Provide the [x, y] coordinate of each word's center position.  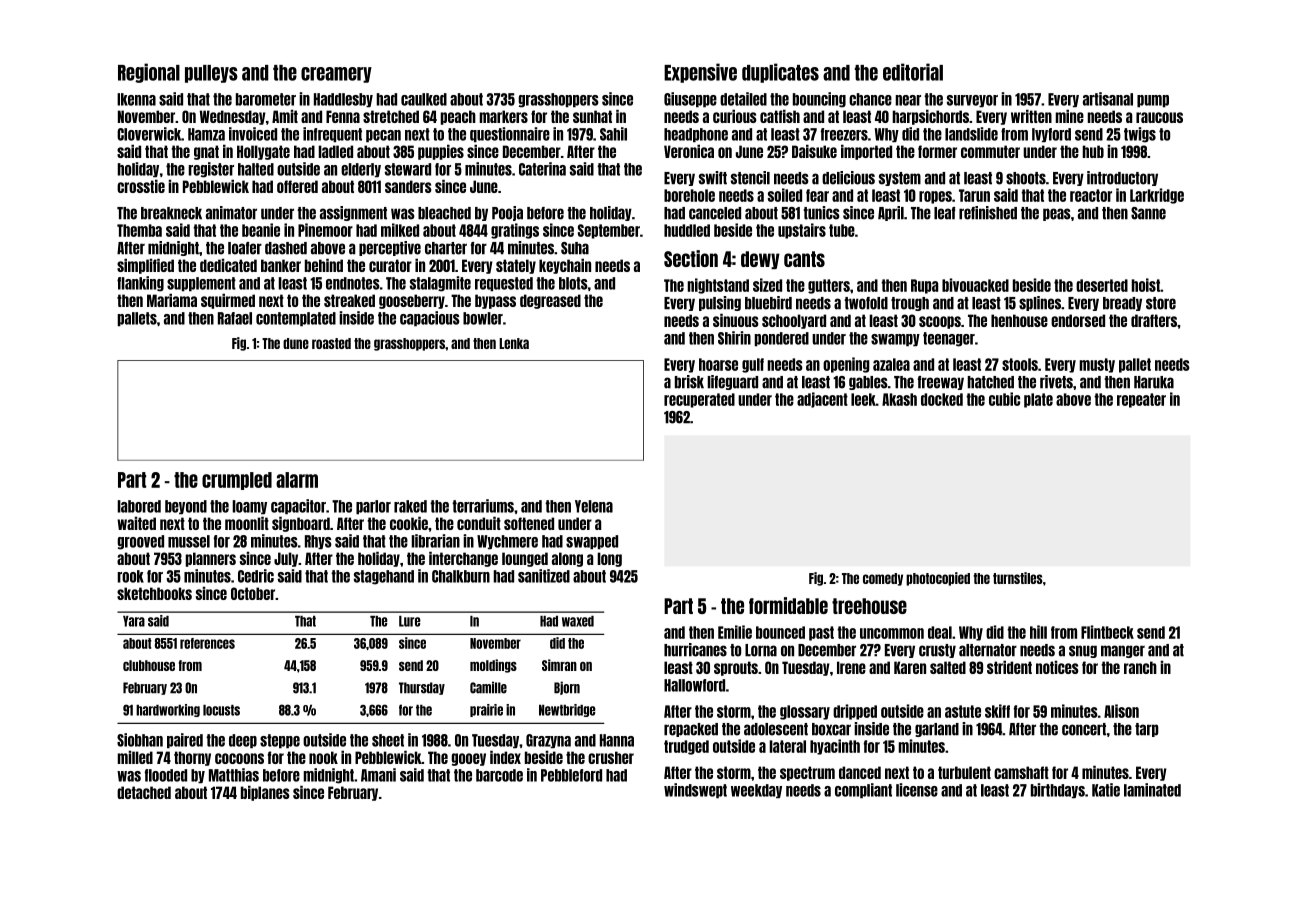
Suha [575, 248]
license [917, 790]
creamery [336, 75]
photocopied [938, 579]
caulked [424, 99]
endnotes [353, 283]
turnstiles [1018, 578]
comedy [883, 579]
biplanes [265, 793]
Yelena [594, 506]
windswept [695, 791]
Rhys [318, 542]
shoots [1026, 178]
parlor [373, 507]
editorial [913, 72]
